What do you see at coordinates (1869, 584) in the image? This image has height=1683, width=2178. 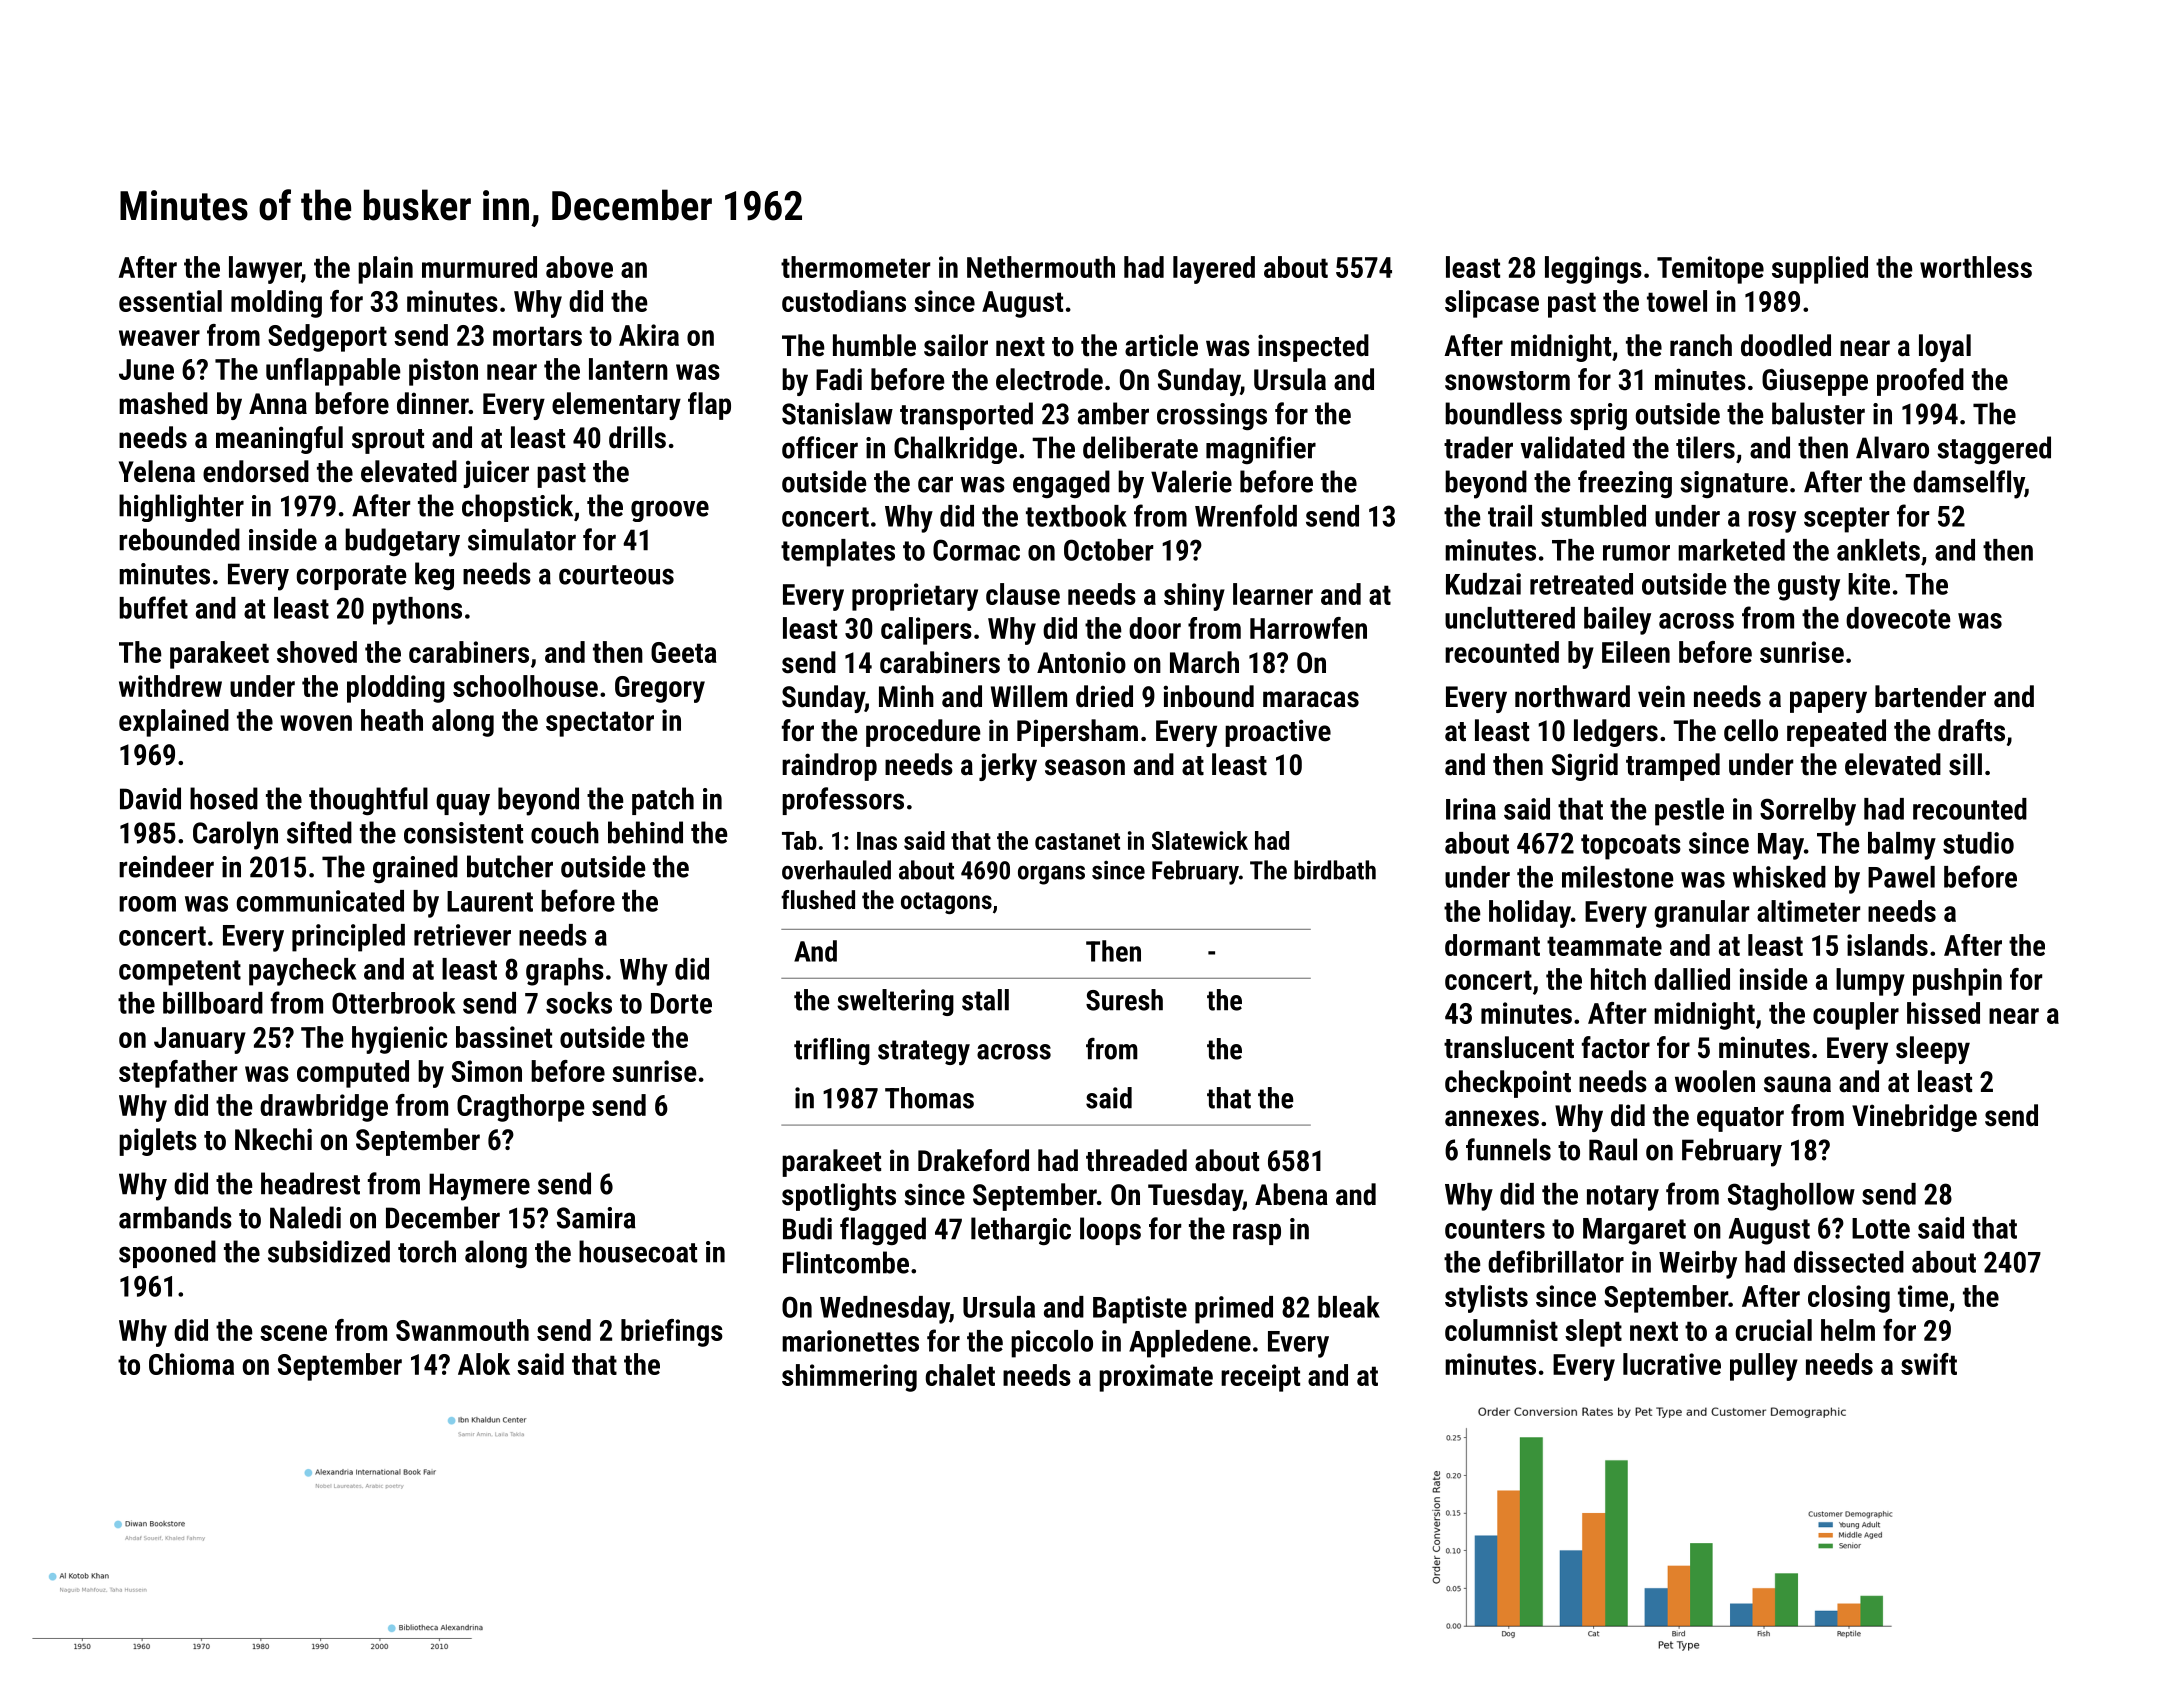 I see `kite` at bounding box center [1869, 584].
